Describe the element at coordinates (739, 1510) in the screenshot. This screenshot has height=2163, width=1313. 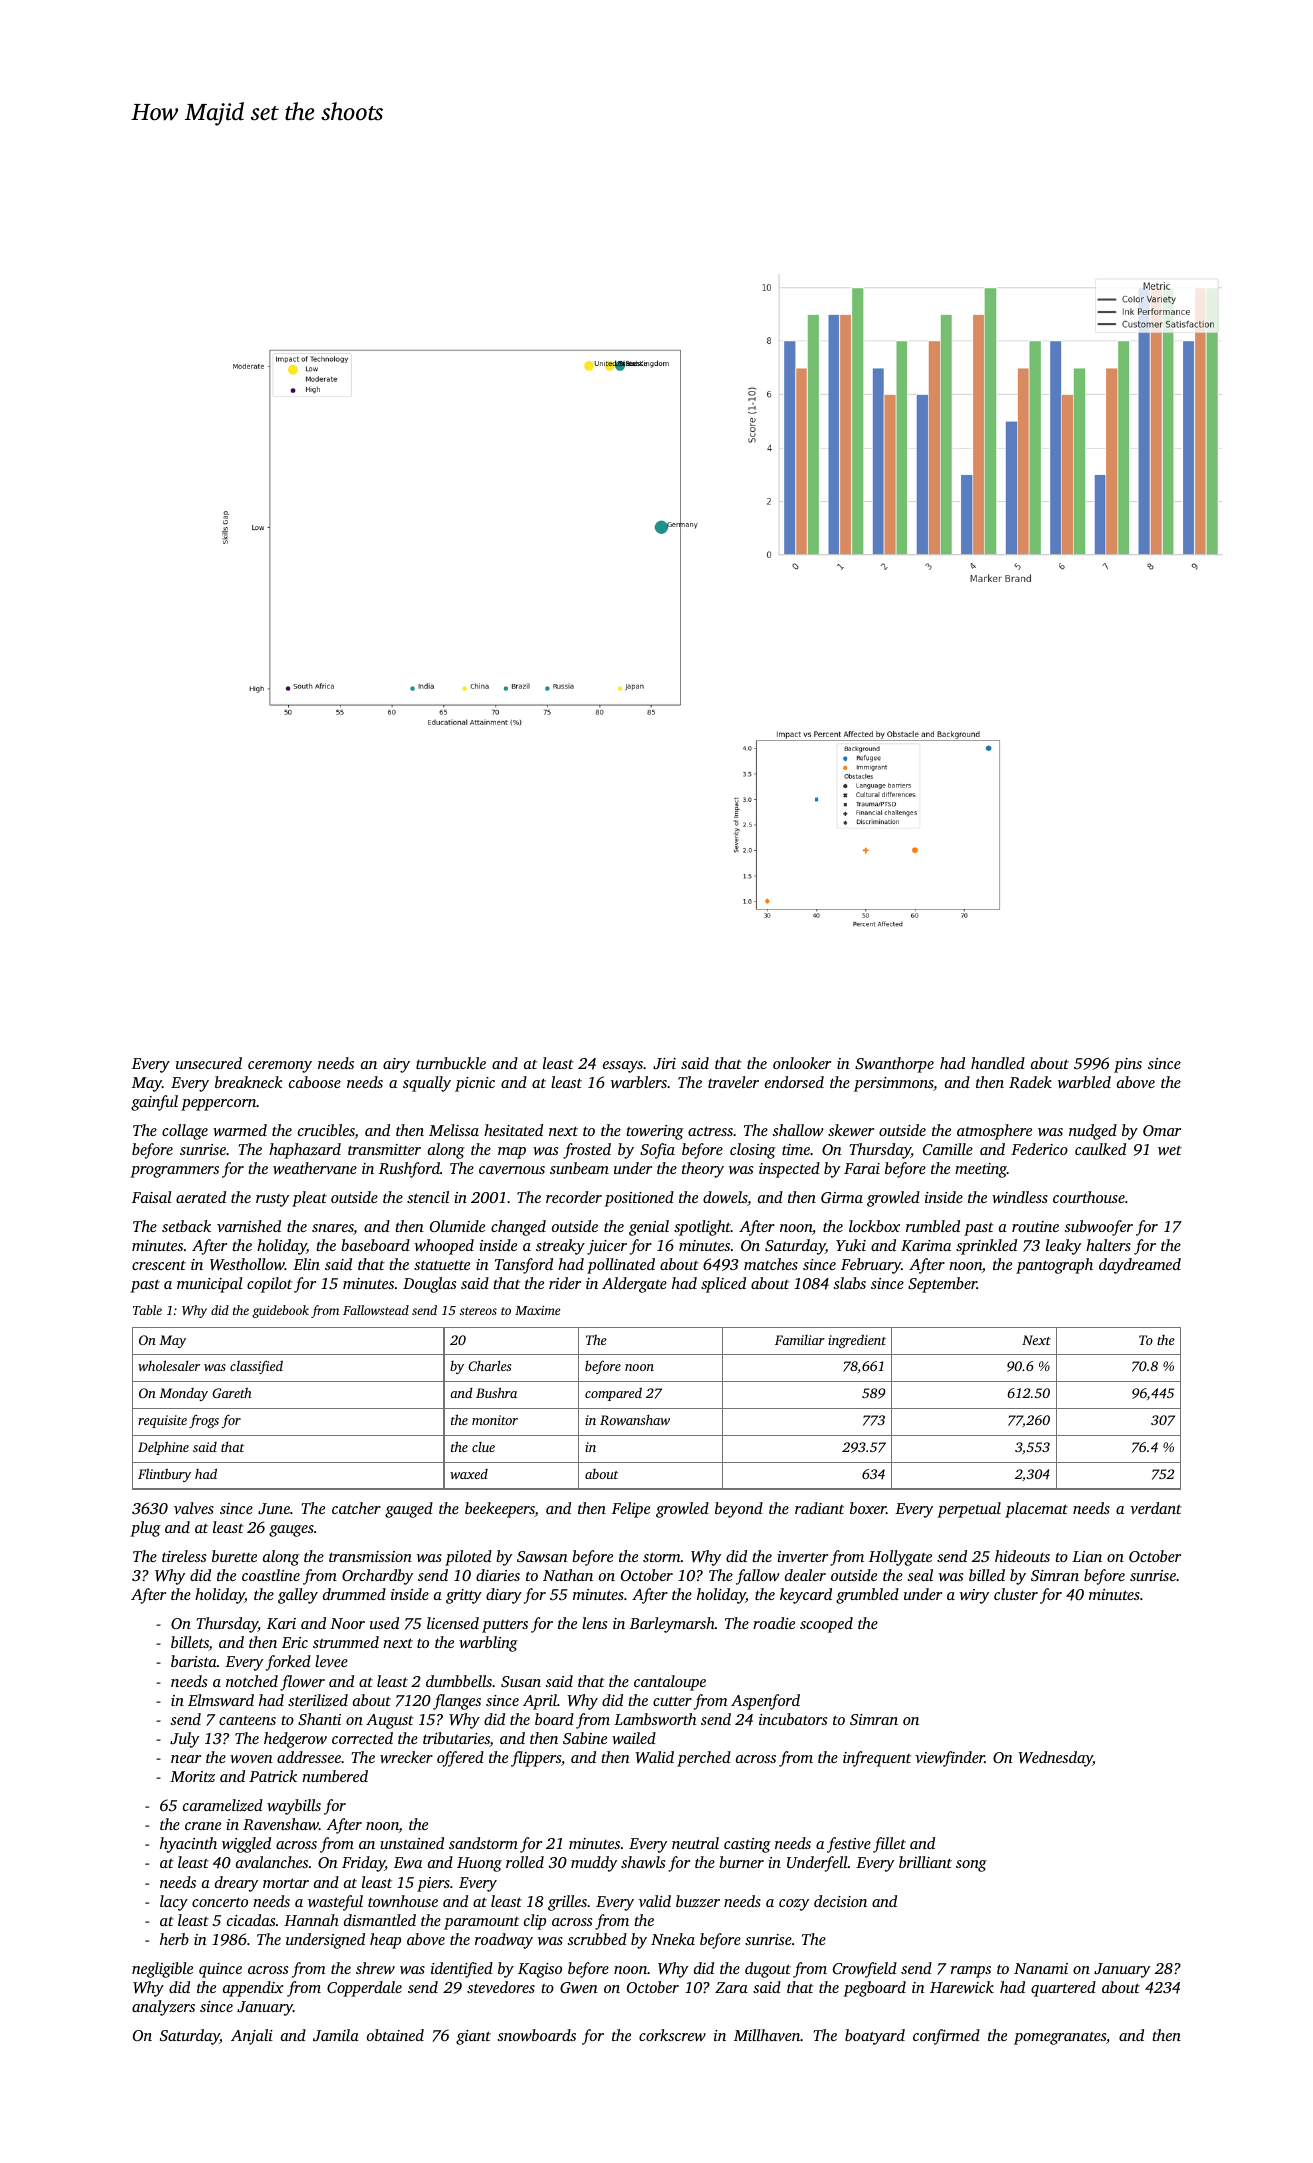
I see `beyond` at that location.
